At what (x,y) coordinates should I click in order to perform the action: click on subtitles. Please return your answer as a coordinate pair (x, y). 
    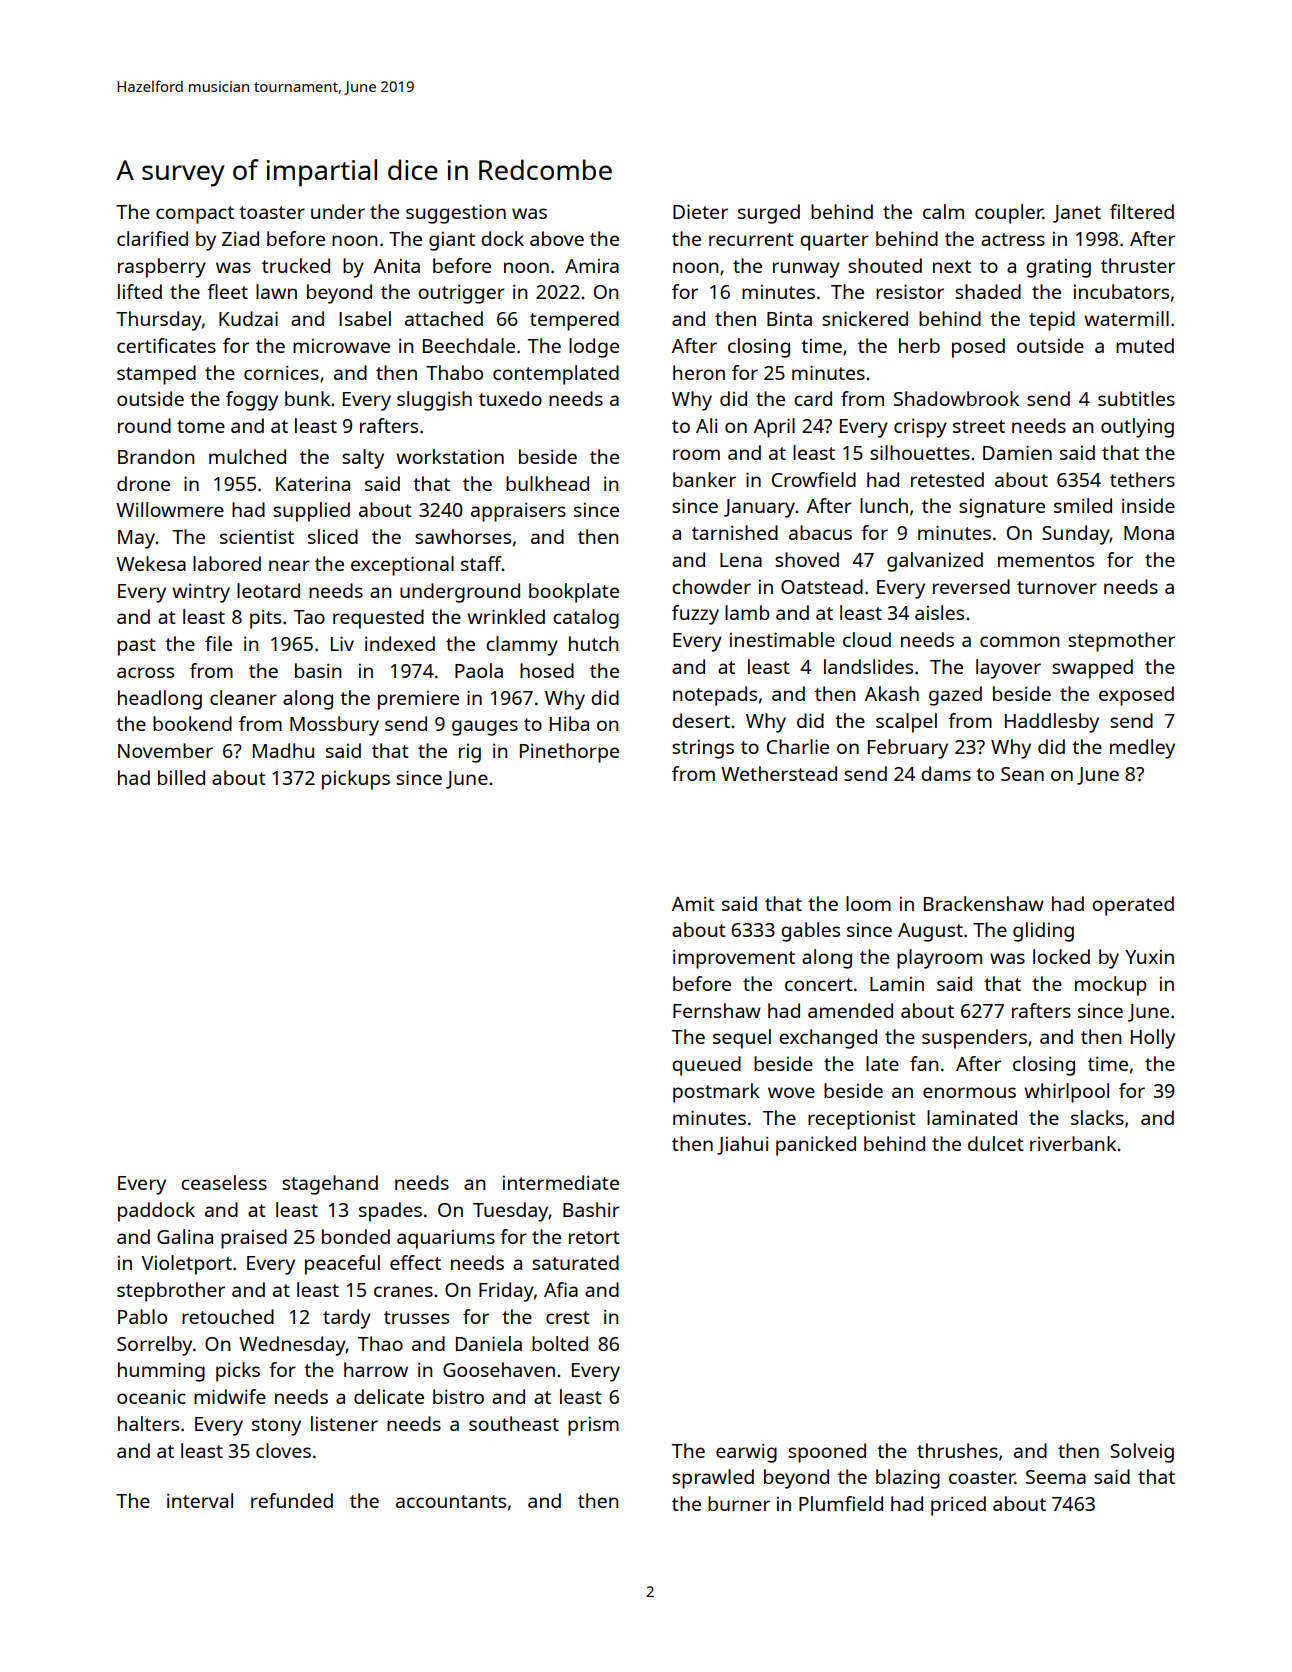
    Looking at the image, I should click on (1136, 398).
